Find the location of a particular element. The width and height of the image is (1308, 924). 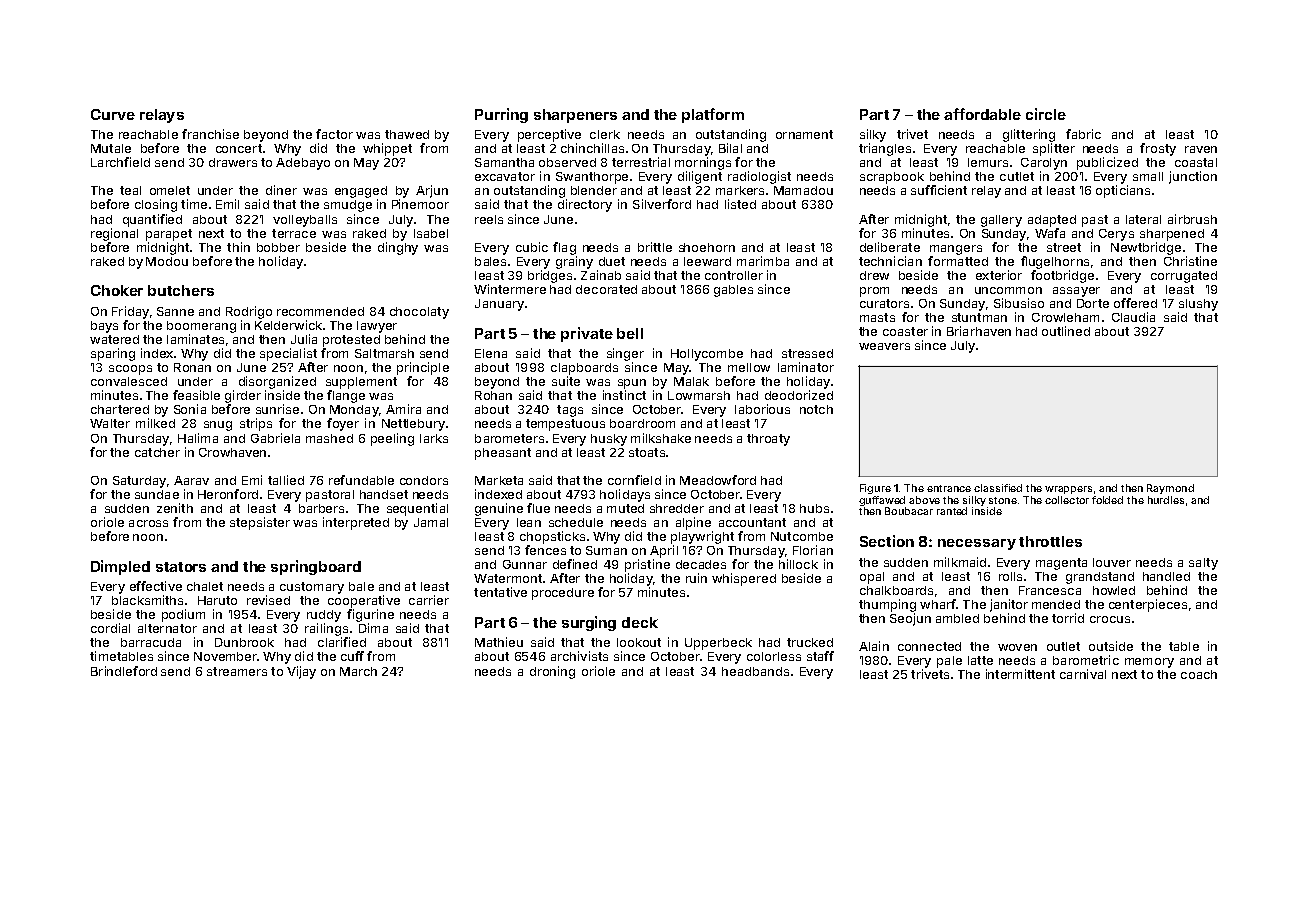

adapted is located at coordinates (1052, 221).
